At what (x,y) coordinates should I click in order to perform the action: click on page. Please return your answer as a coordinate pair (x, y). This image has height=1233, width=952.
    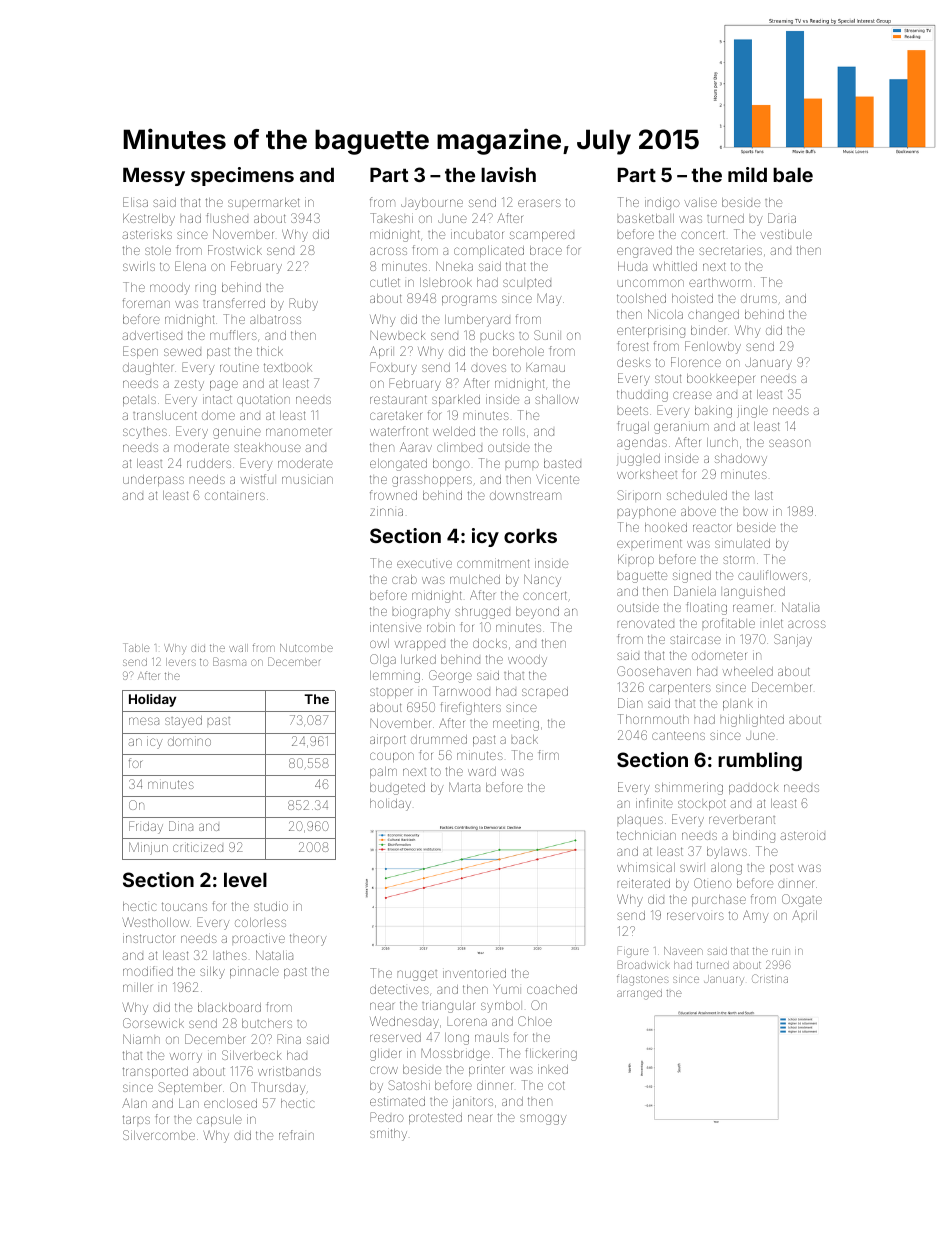
    Looking at the image, I should click on (224, 385).
